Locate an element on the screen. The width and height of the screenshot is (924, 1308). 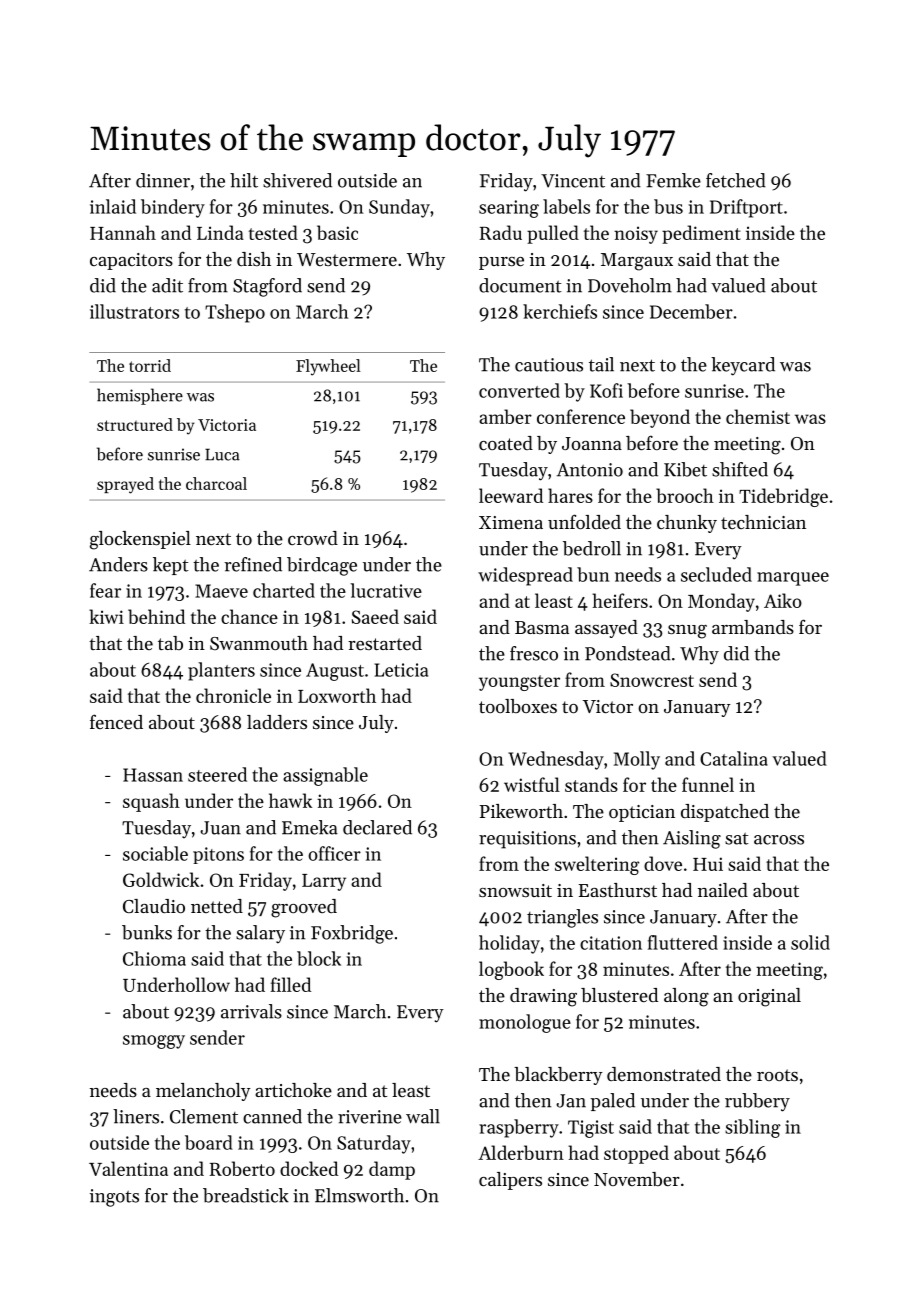
ingots is located at coordinates (114, 1198).
